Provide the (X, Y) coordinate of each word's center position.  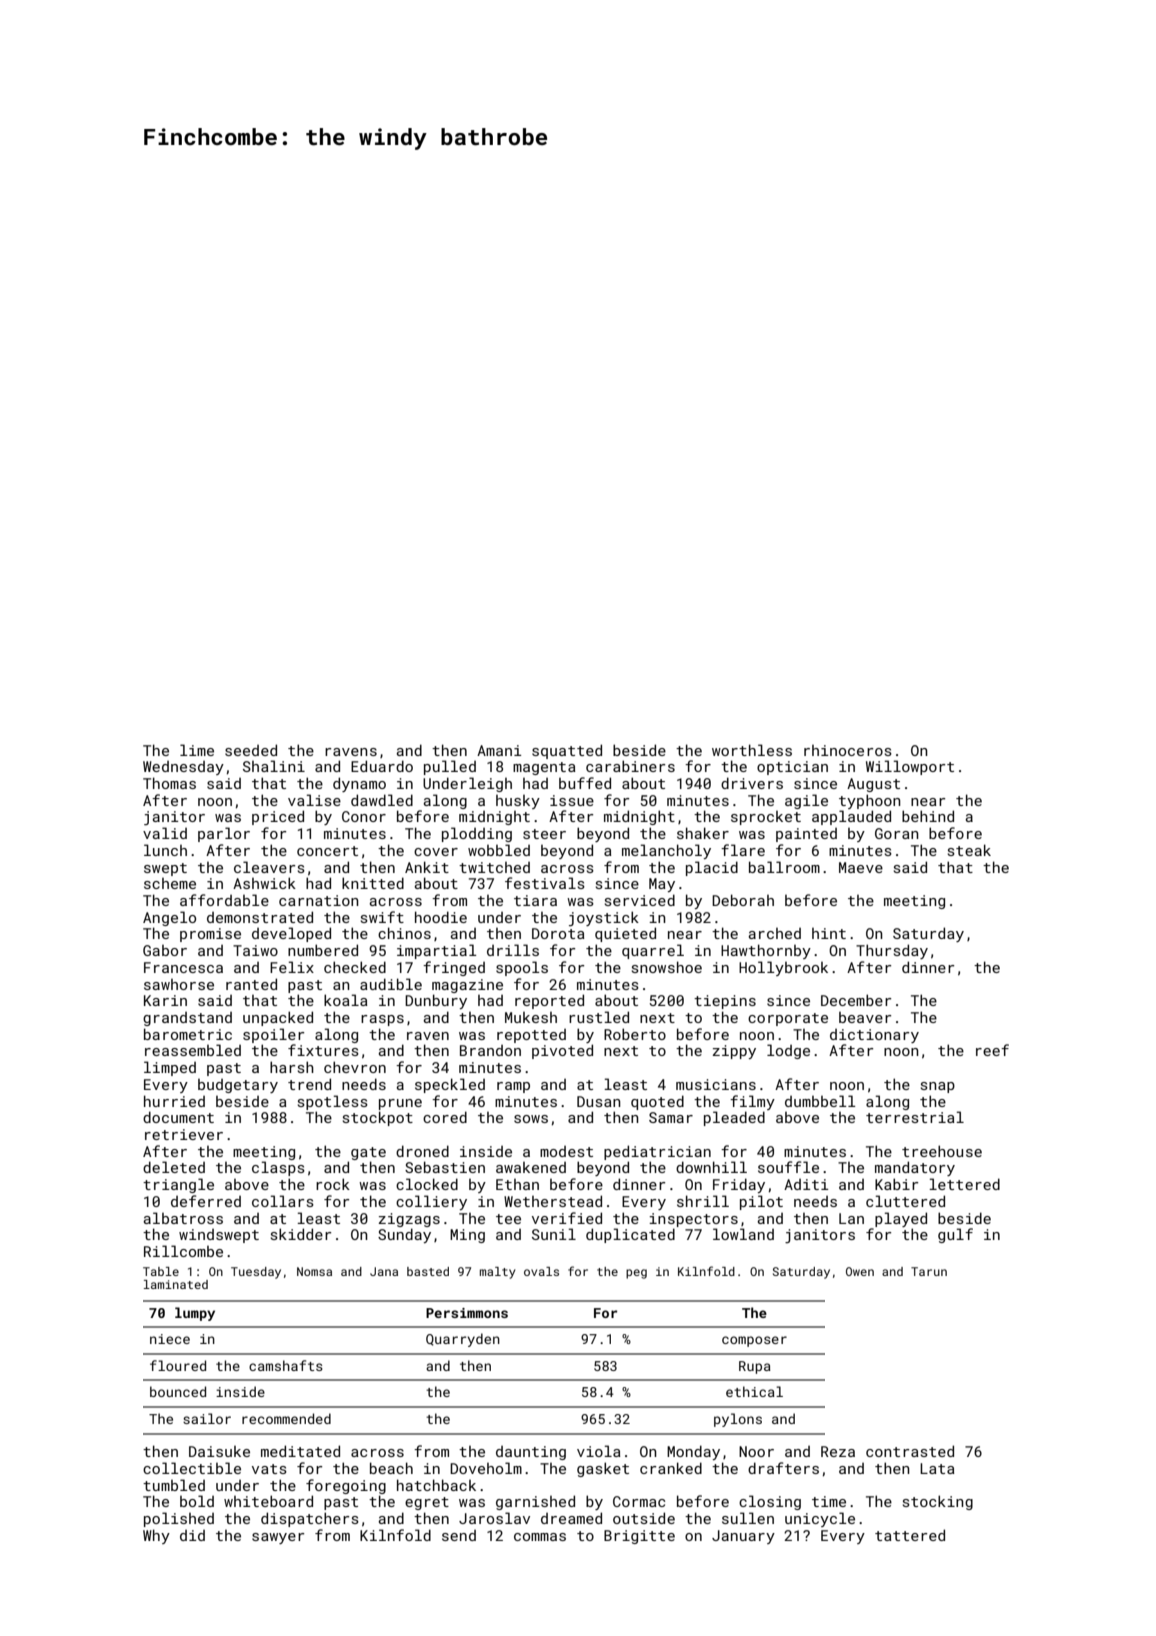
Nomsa (314, 1271)
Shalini (274, 766)
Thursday (892, 951)
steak (969, 850)
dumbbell (820, 1101)
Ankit (427, 867)
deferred (206, 1201)
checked (355, 967)
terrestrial (915, 1117)
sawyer (278, 1538)
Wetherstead (553, 1201)
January (743, 1537)
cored (445, 1117)
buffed (585, 783)
